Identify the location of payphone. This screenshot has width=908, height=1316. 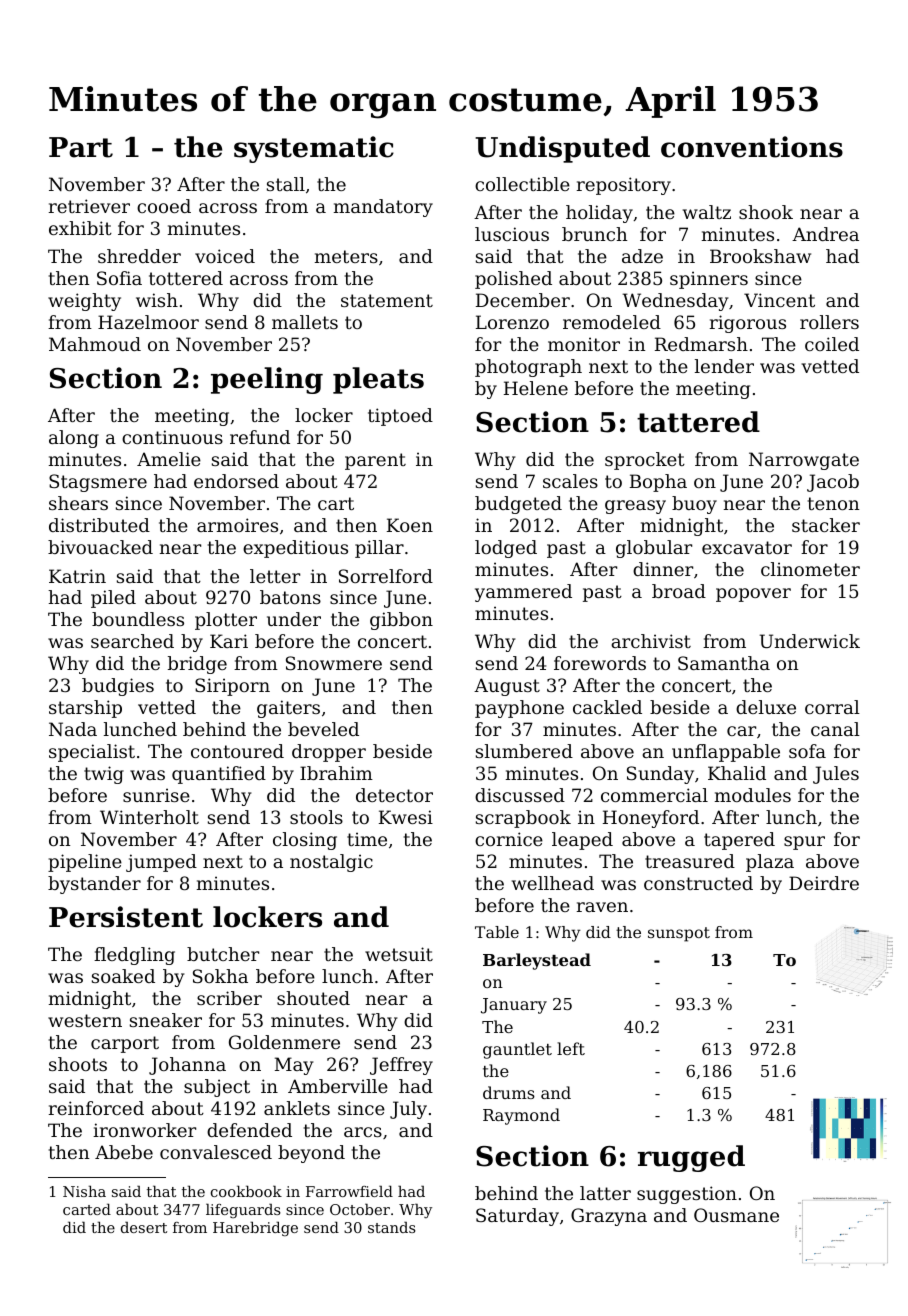
(519, 709).
